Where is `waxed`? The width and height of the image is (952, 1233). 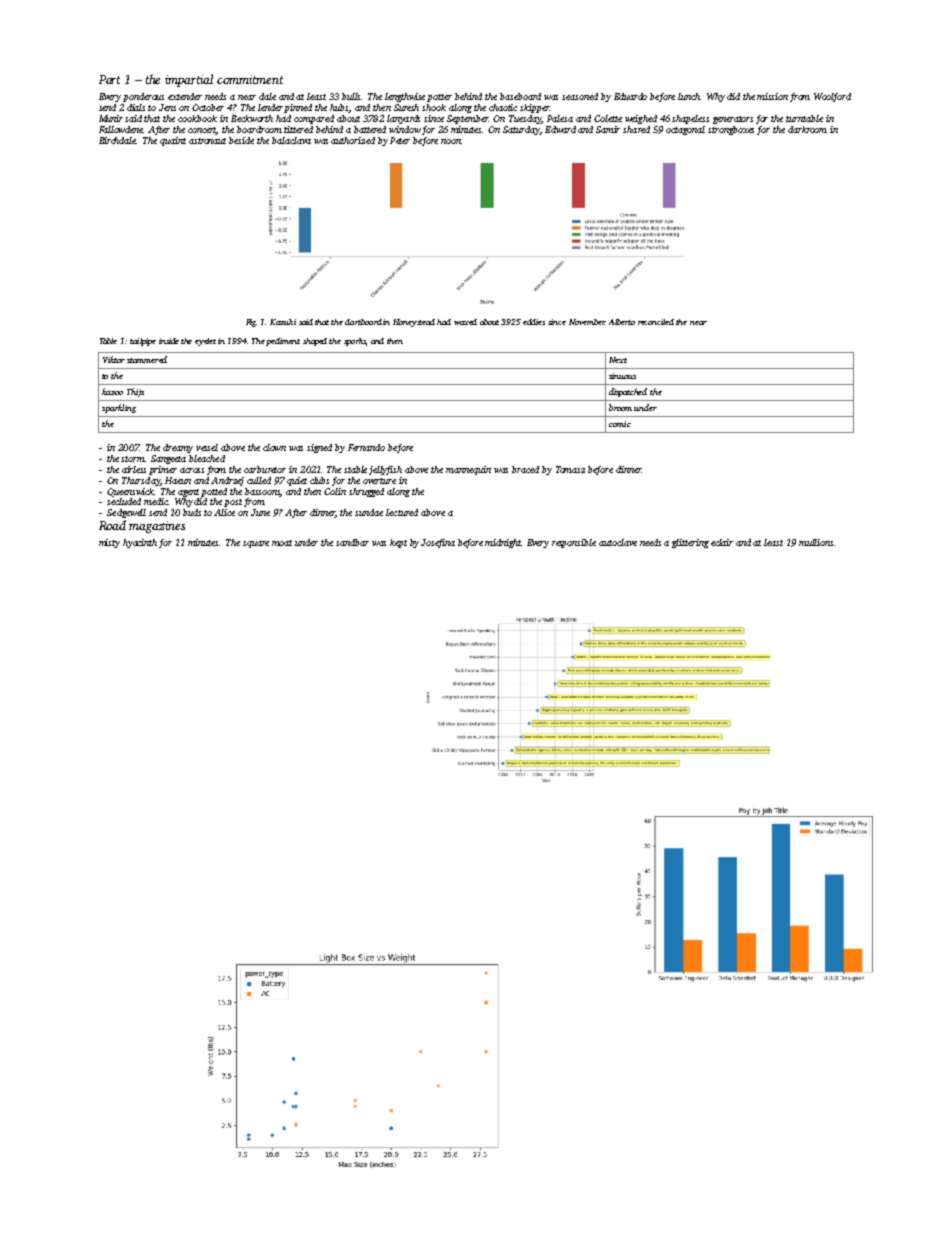 waxed is located at coordinates (465, 322).
